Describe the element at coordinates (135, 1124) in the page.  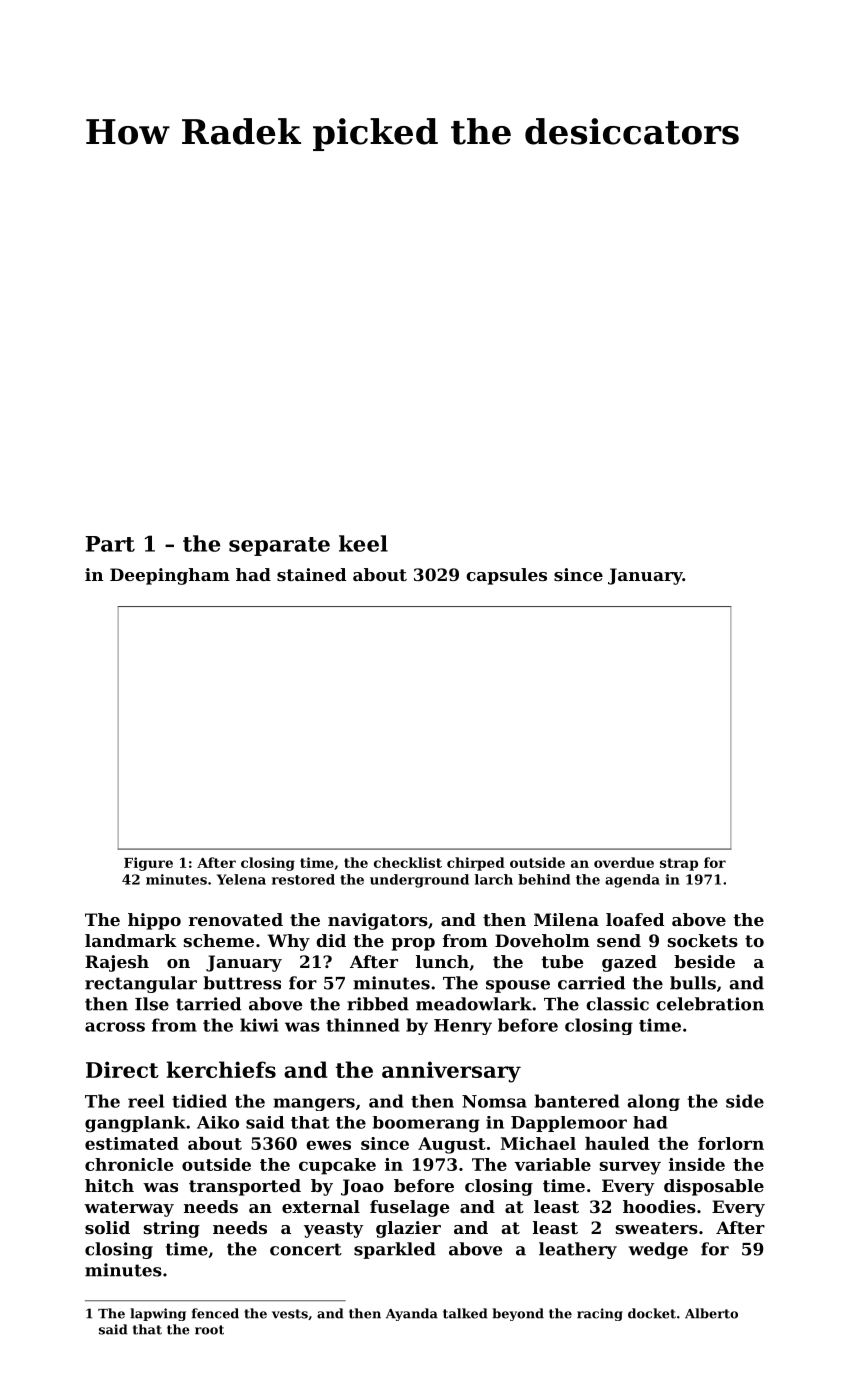
I see `gangplank` at that location.
